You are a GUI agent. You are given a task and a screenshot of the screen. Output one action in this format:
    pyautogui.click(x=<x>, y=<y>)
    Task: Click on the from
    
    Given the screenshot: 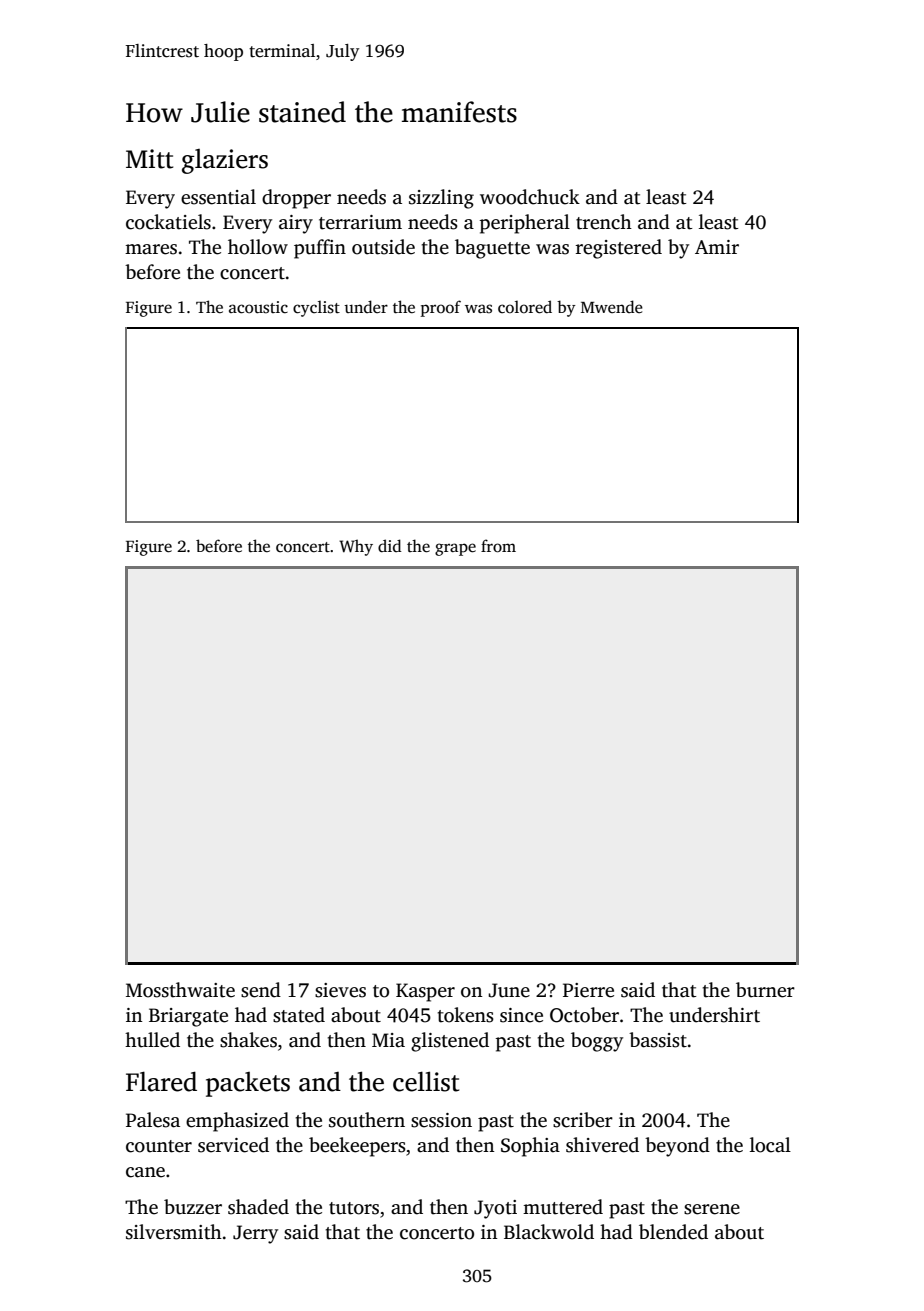 What is the action you would take?
    pyautogui.click(x=498, y=546)
